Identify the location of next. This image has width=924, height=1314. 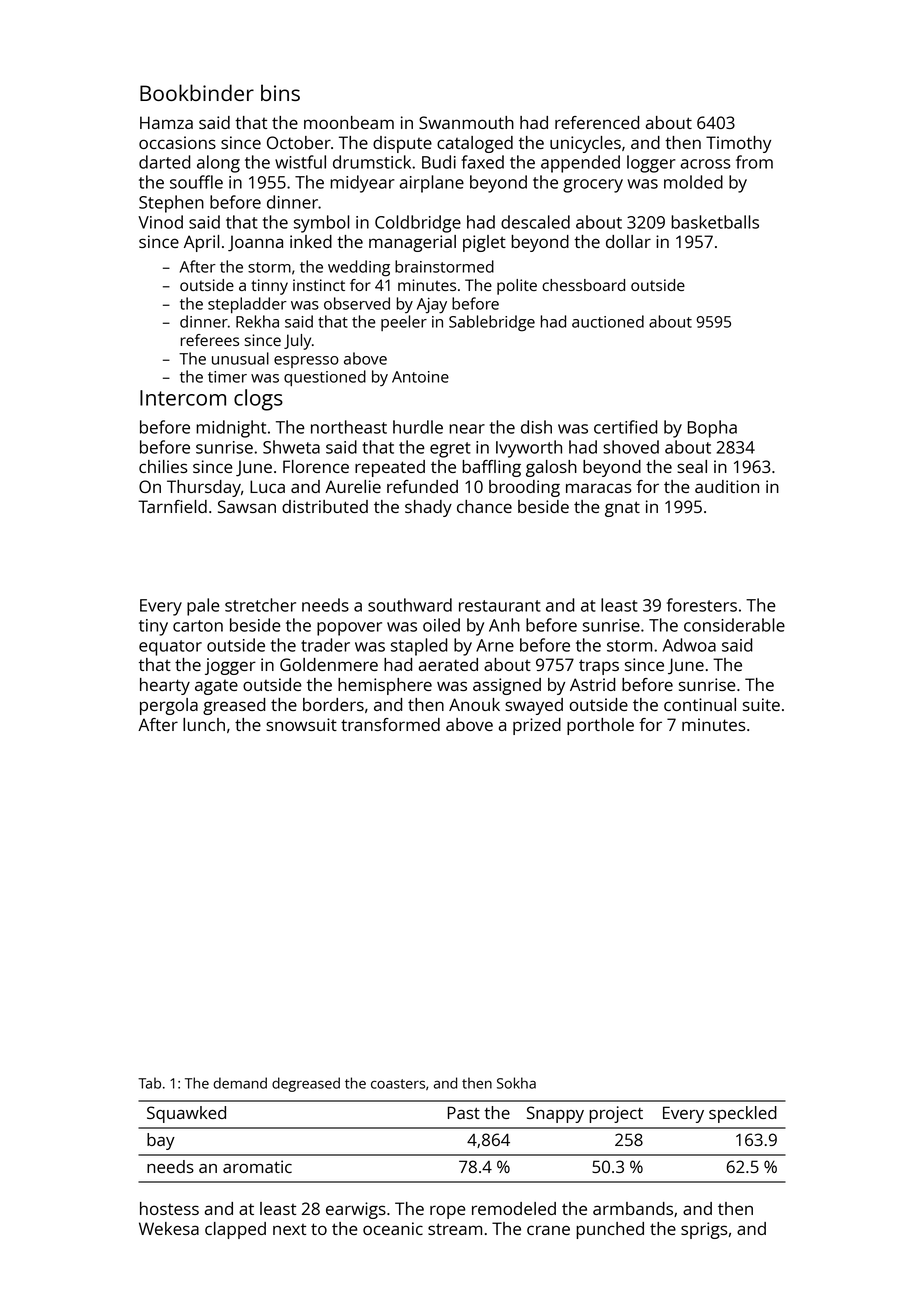
(289, 1229).
